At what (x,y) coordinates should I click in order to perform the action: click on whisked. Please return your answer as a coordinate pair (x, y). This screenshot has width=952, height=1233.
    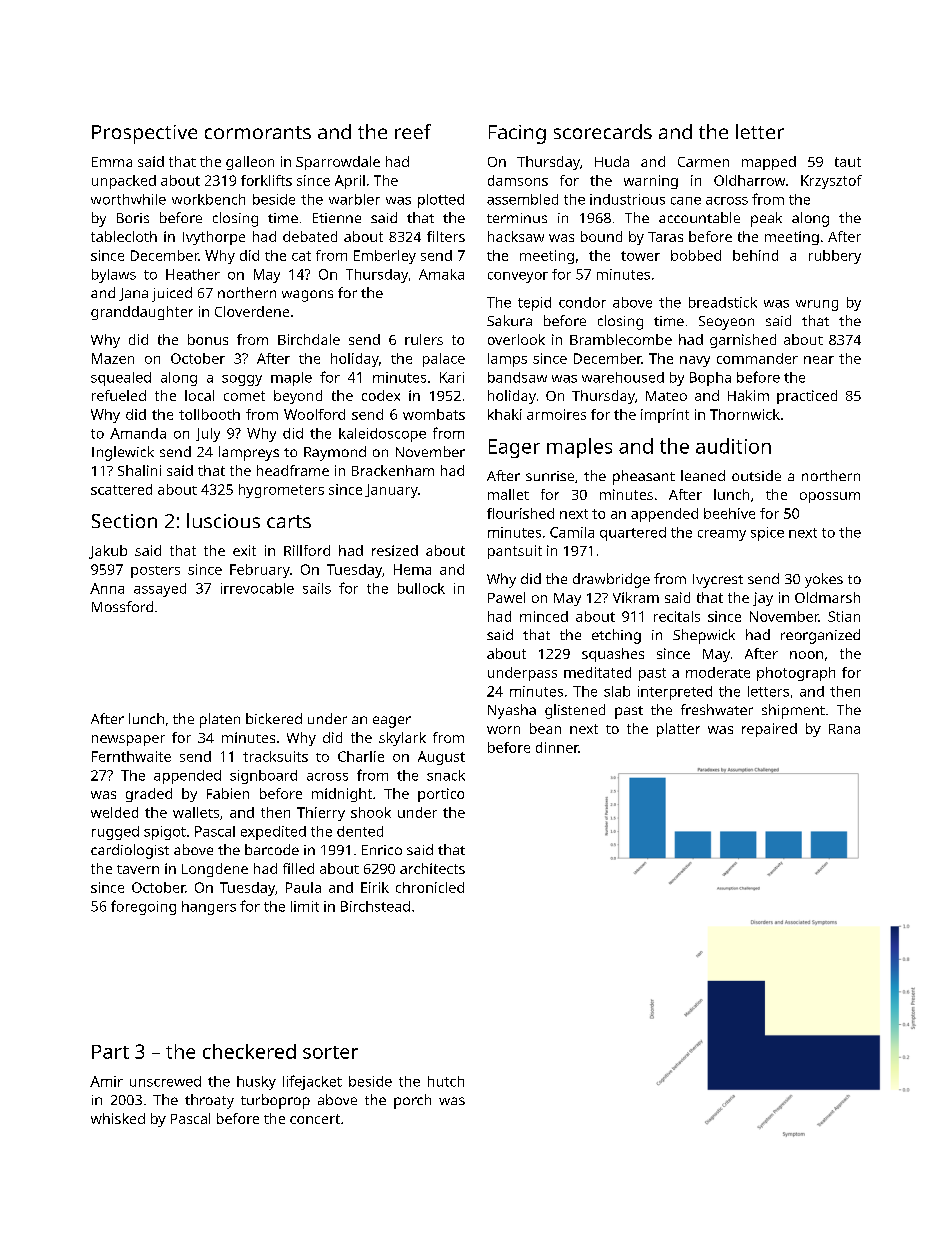
    Looking at the image, I should click on (118, 1118).
